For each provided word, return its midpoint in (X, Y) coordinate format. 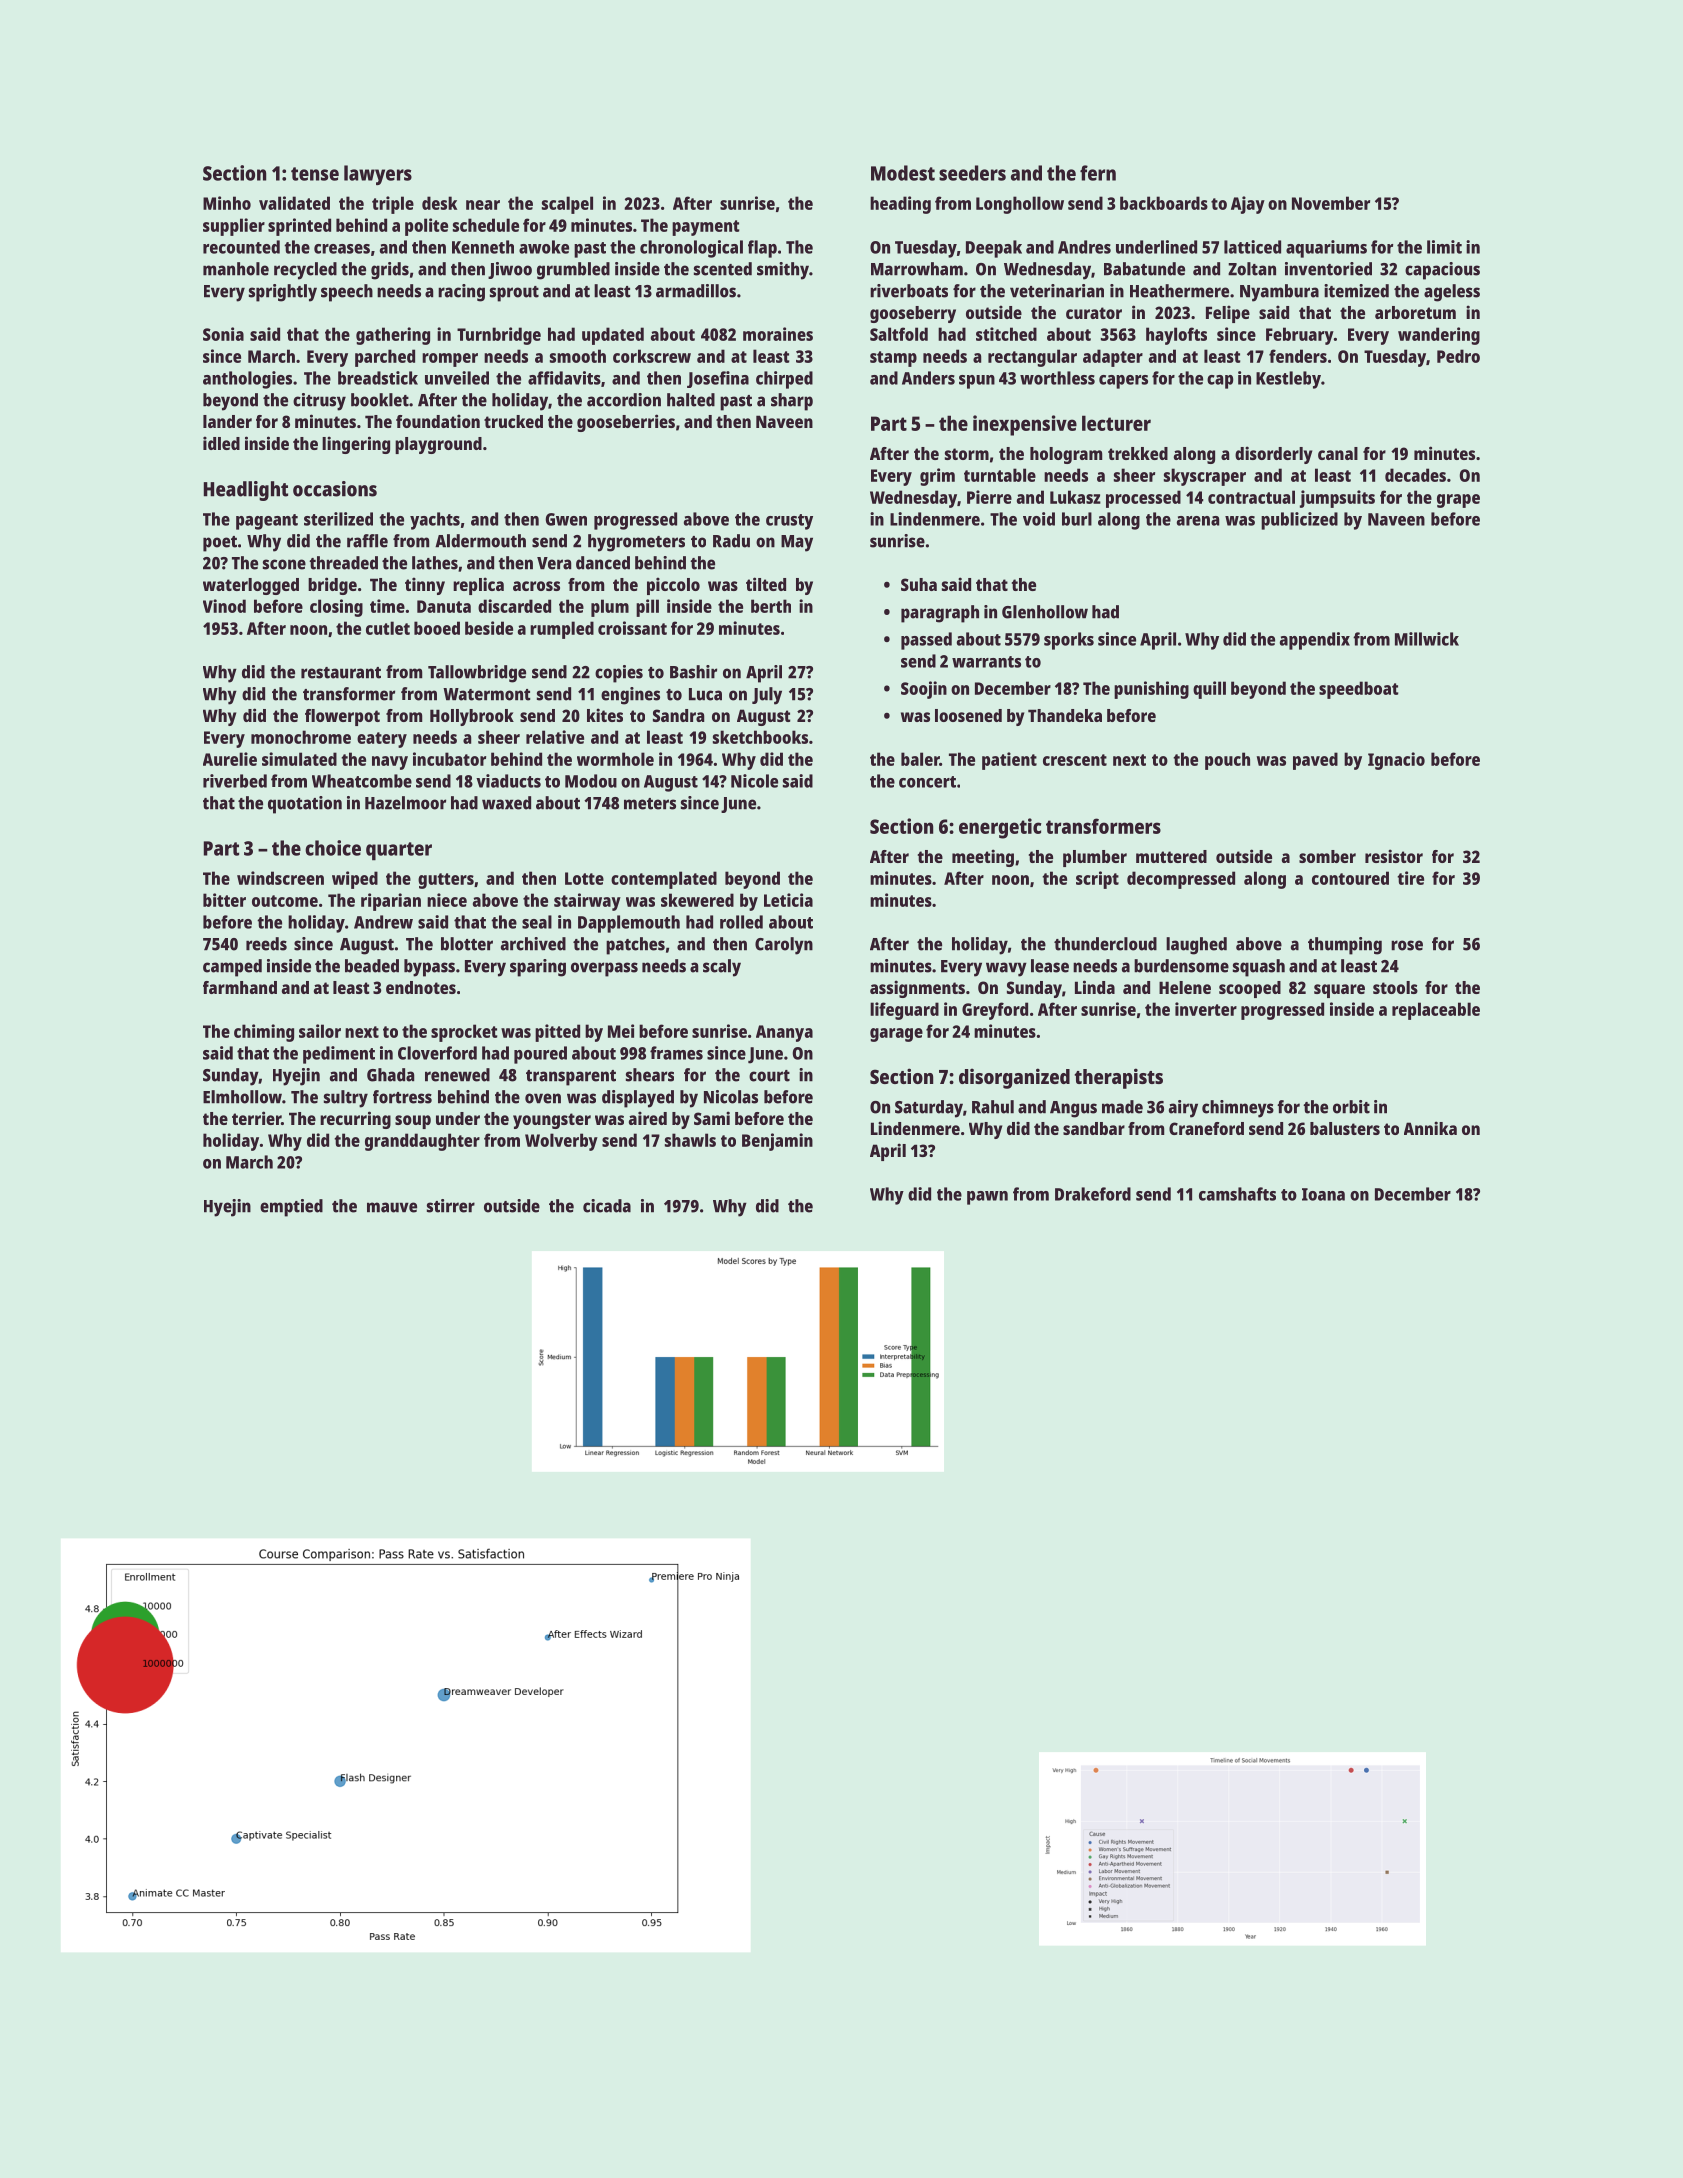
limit (1444, 247)
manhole (236, 269)
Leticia (788, 900)
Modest (903, 173)
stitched (1006, 334)
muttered (1171, 856)
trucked (513, 421)
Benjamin (777, 1142)
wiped (355, 880)
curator (1094, 313)
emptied (291, 1208)
